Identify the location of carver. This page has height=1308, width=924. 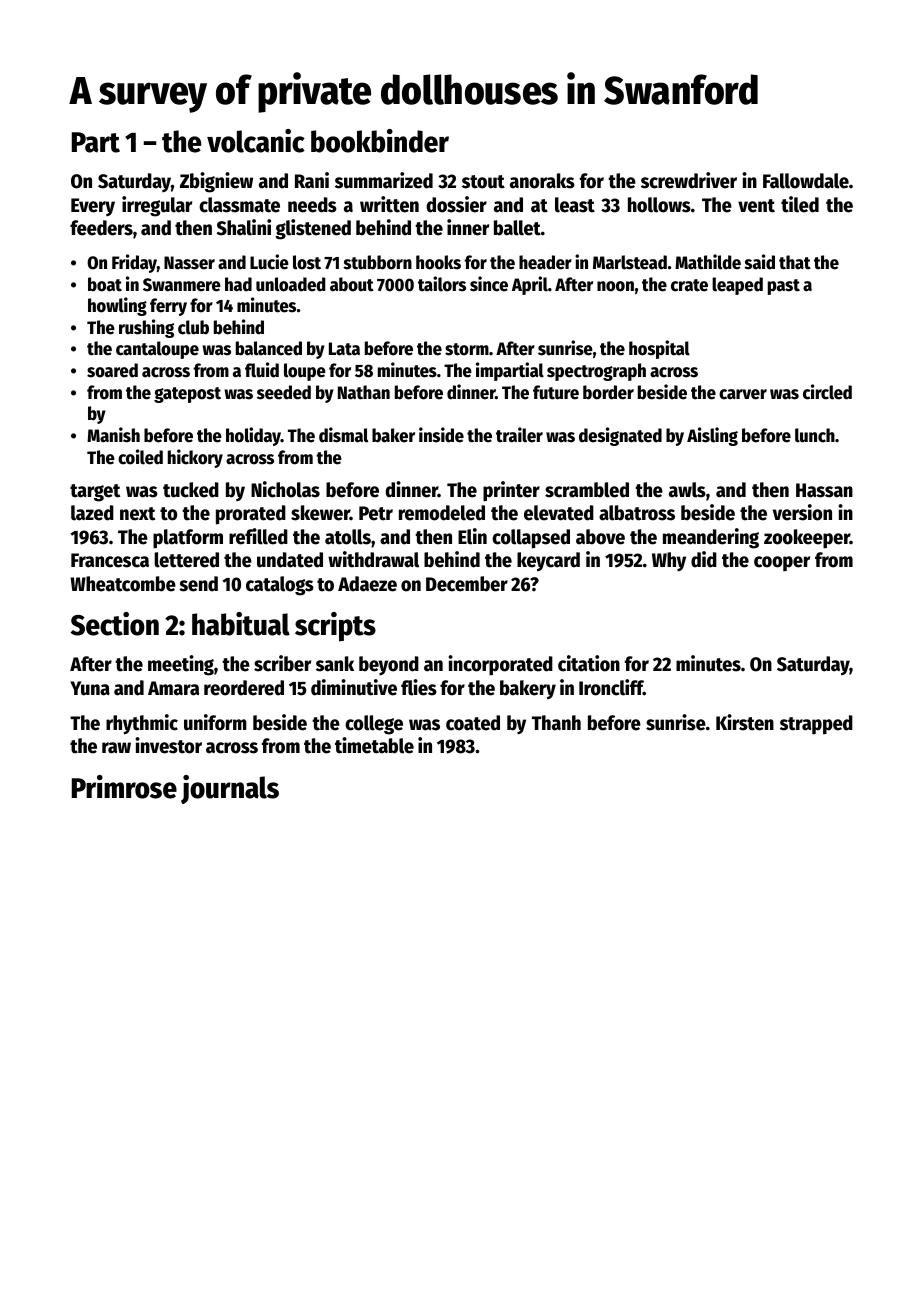
(743, 394).
